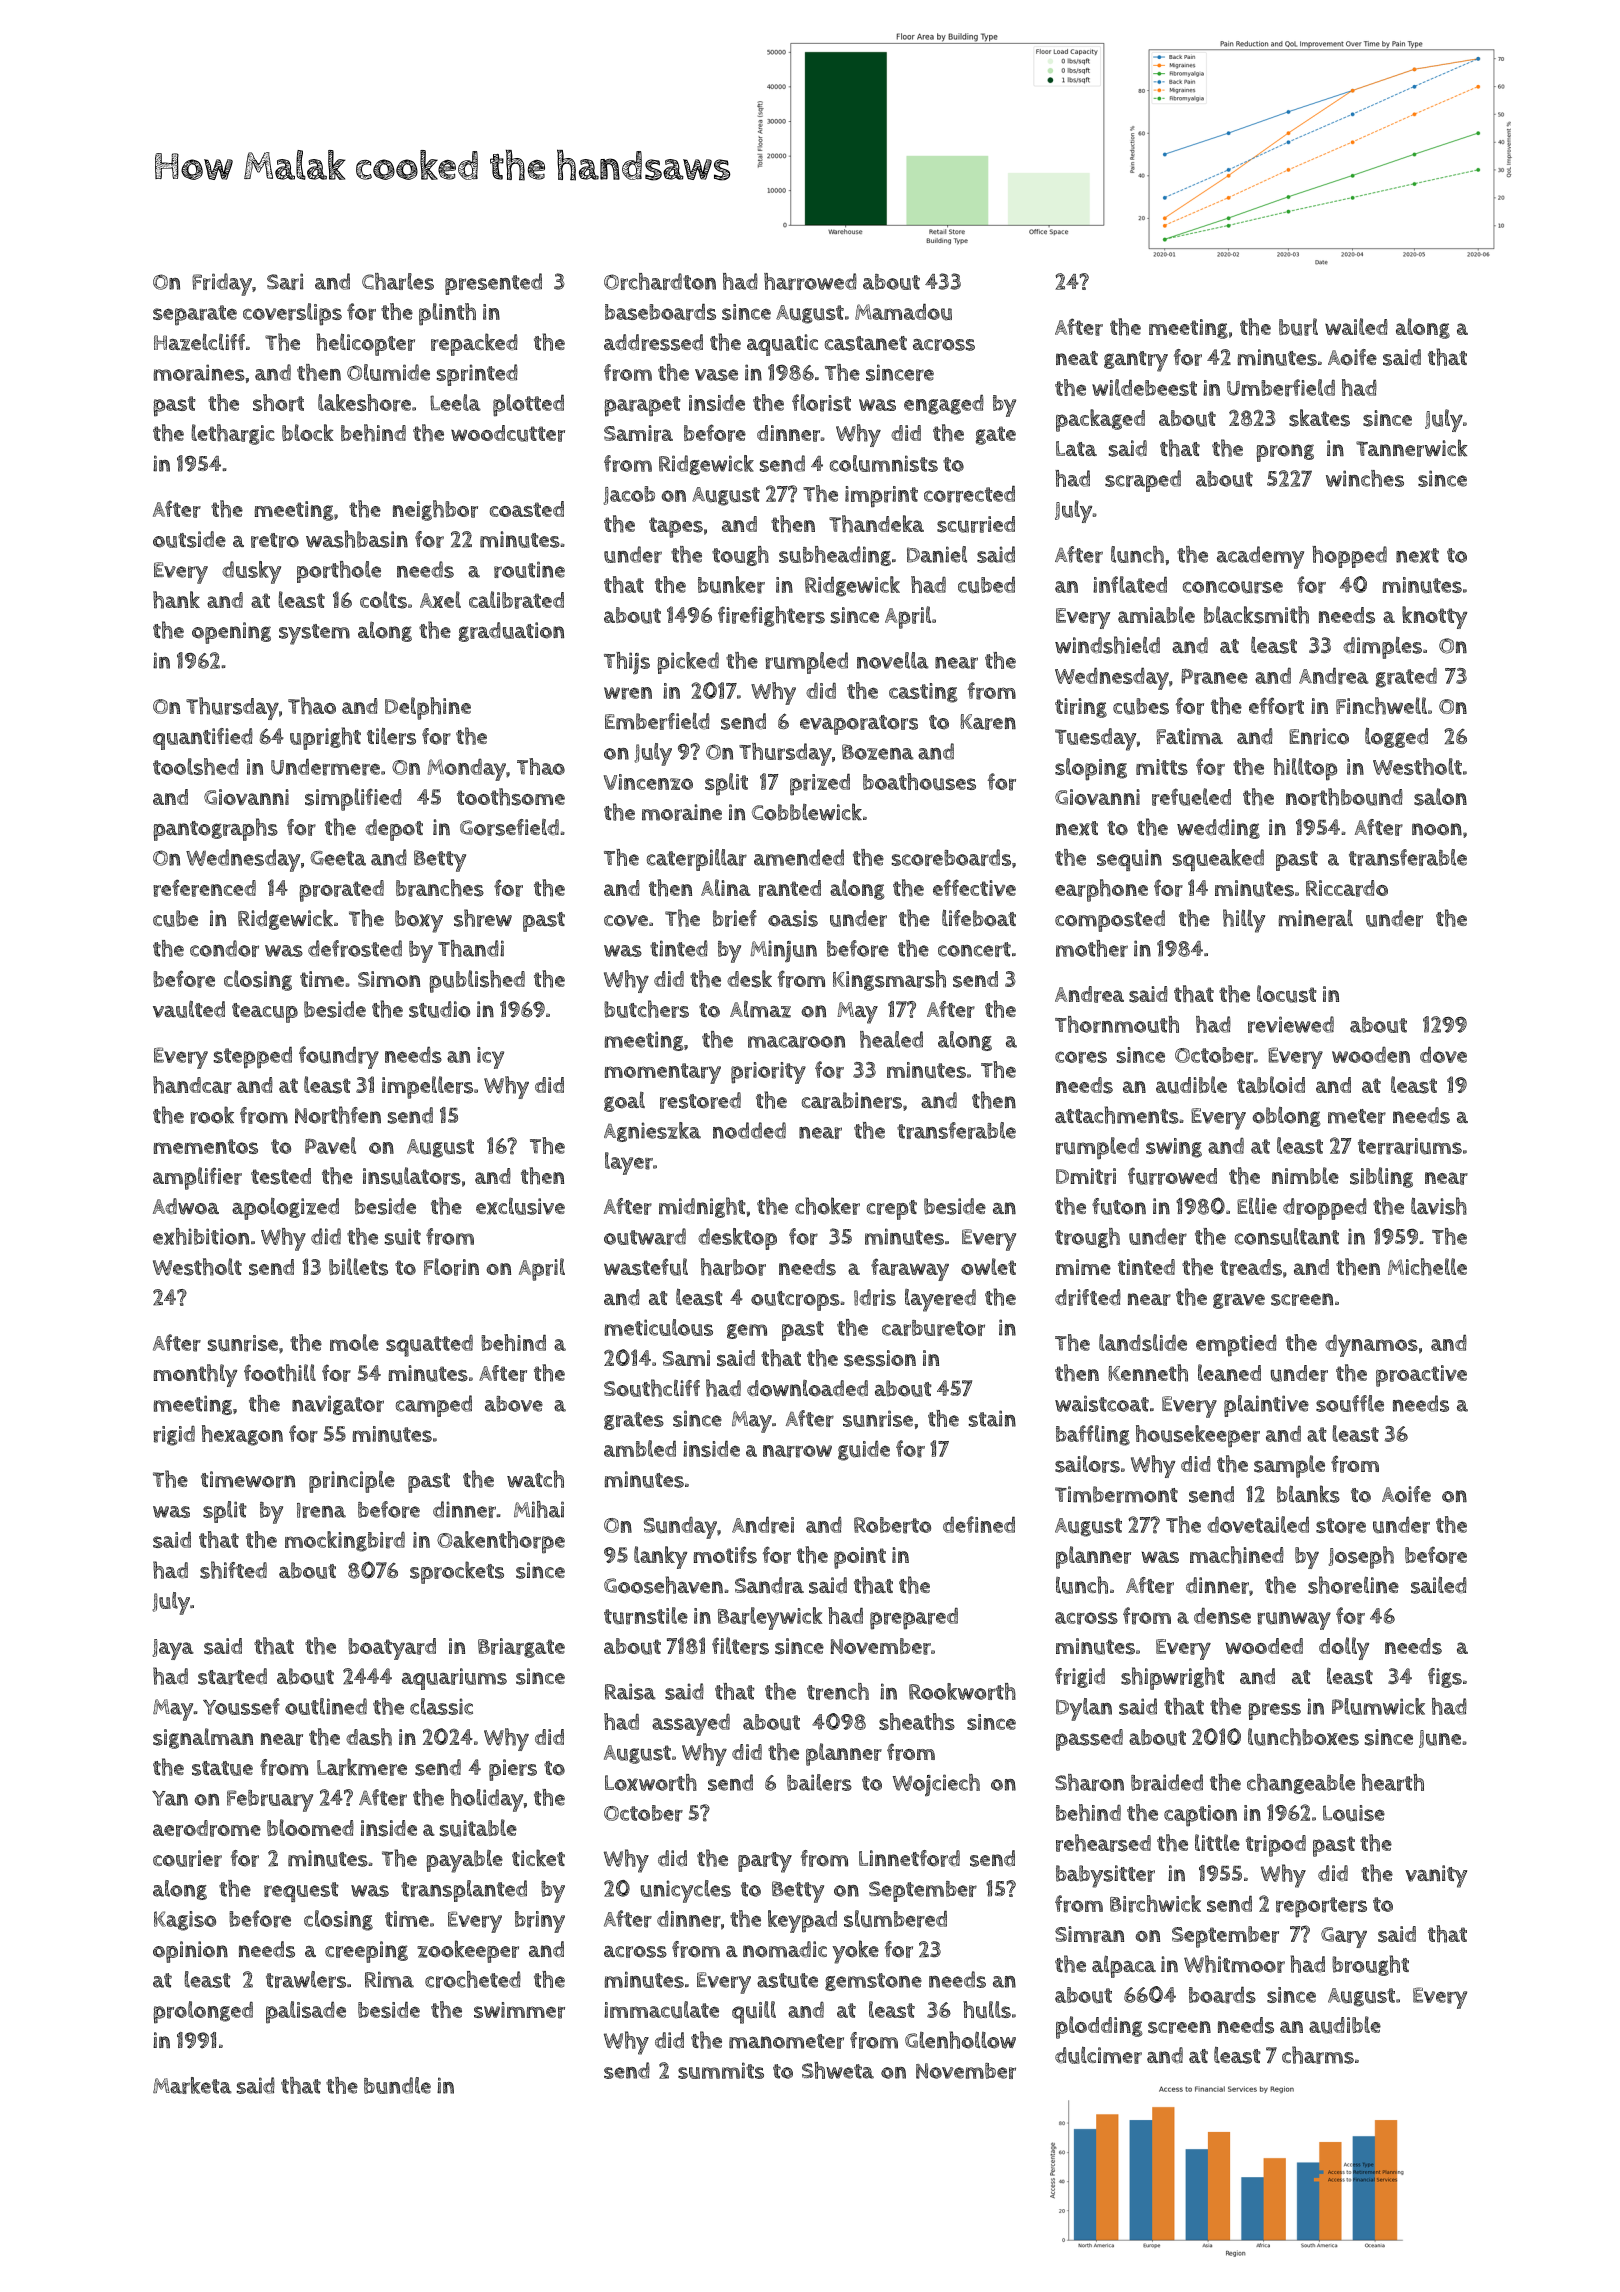  What do you see at coordinates (474, 344) in the screenshot?
I see `repacked` at bounding box center [474, 344].
